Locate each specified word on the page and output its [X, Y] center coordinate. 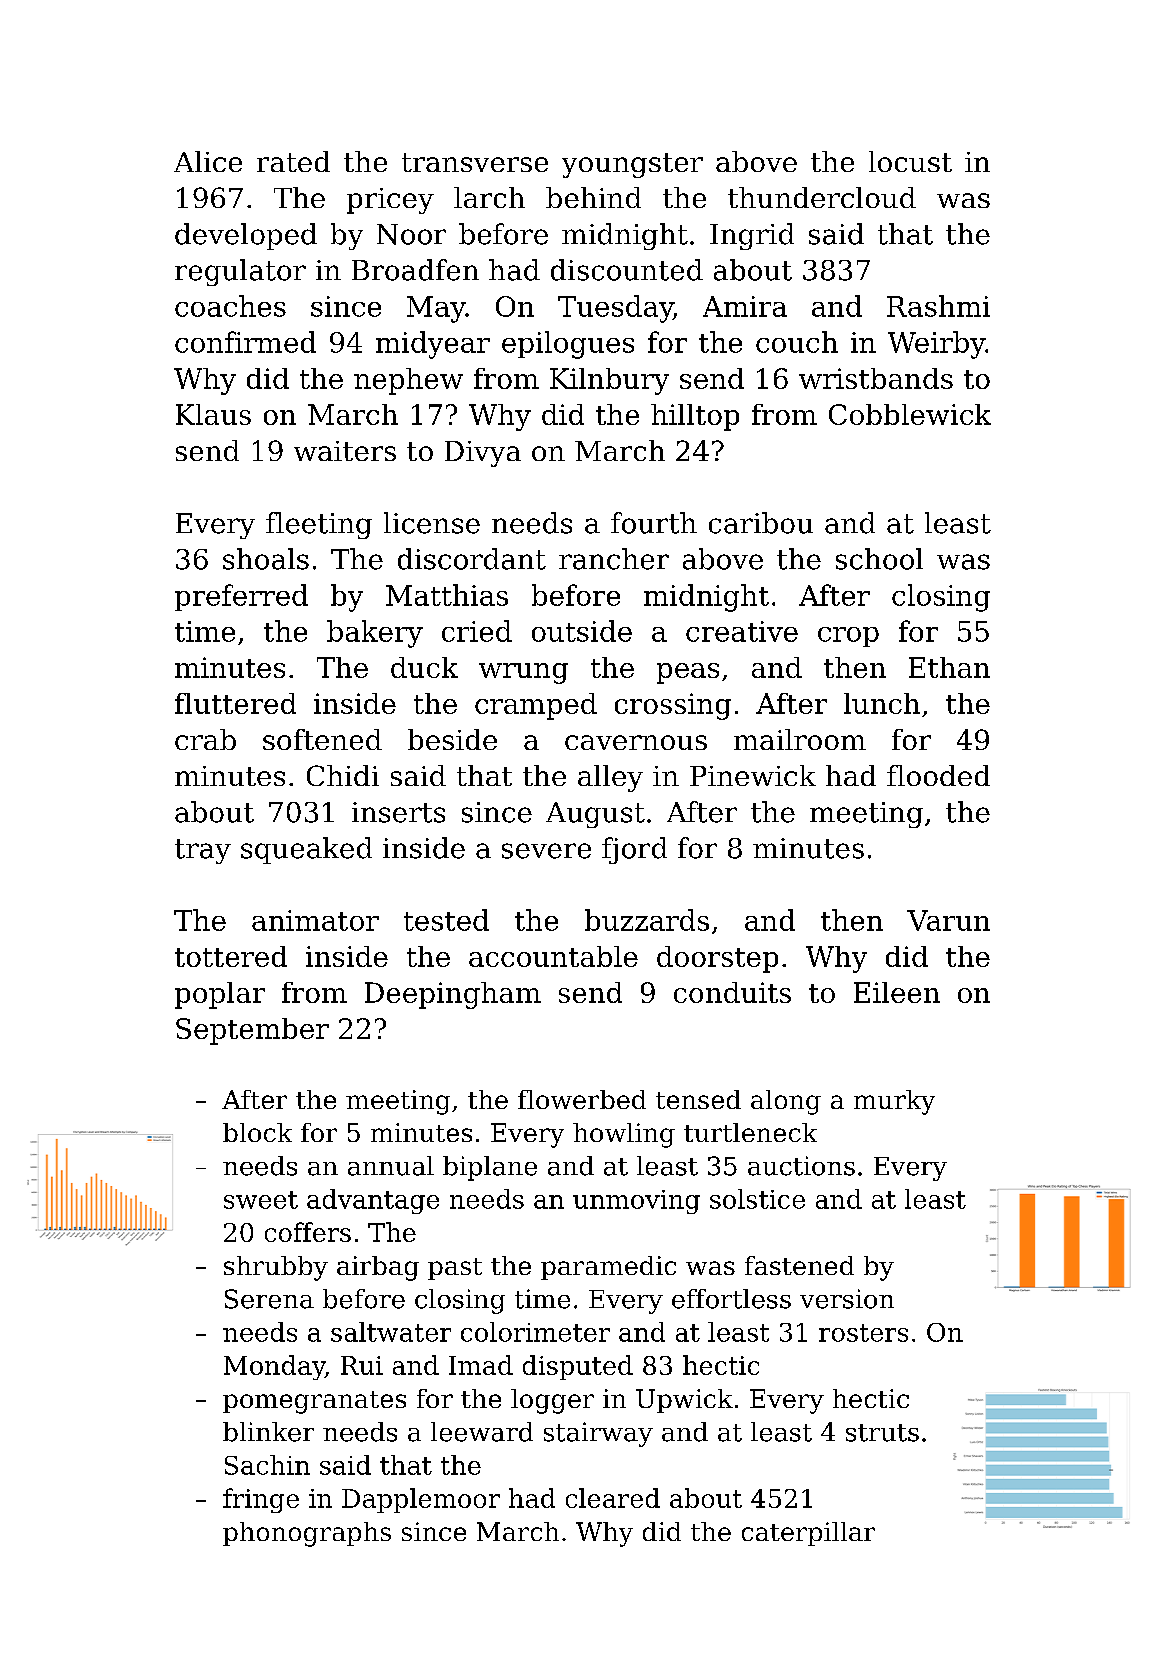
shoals [266, 559]
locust [910, 161]
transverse [475, 162]
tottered [231, 956]
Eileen [897, 992]
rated [293, 161]
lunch [882, 703]
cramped [536, 706]
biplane [490, 1168]
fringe [261, 1500]
